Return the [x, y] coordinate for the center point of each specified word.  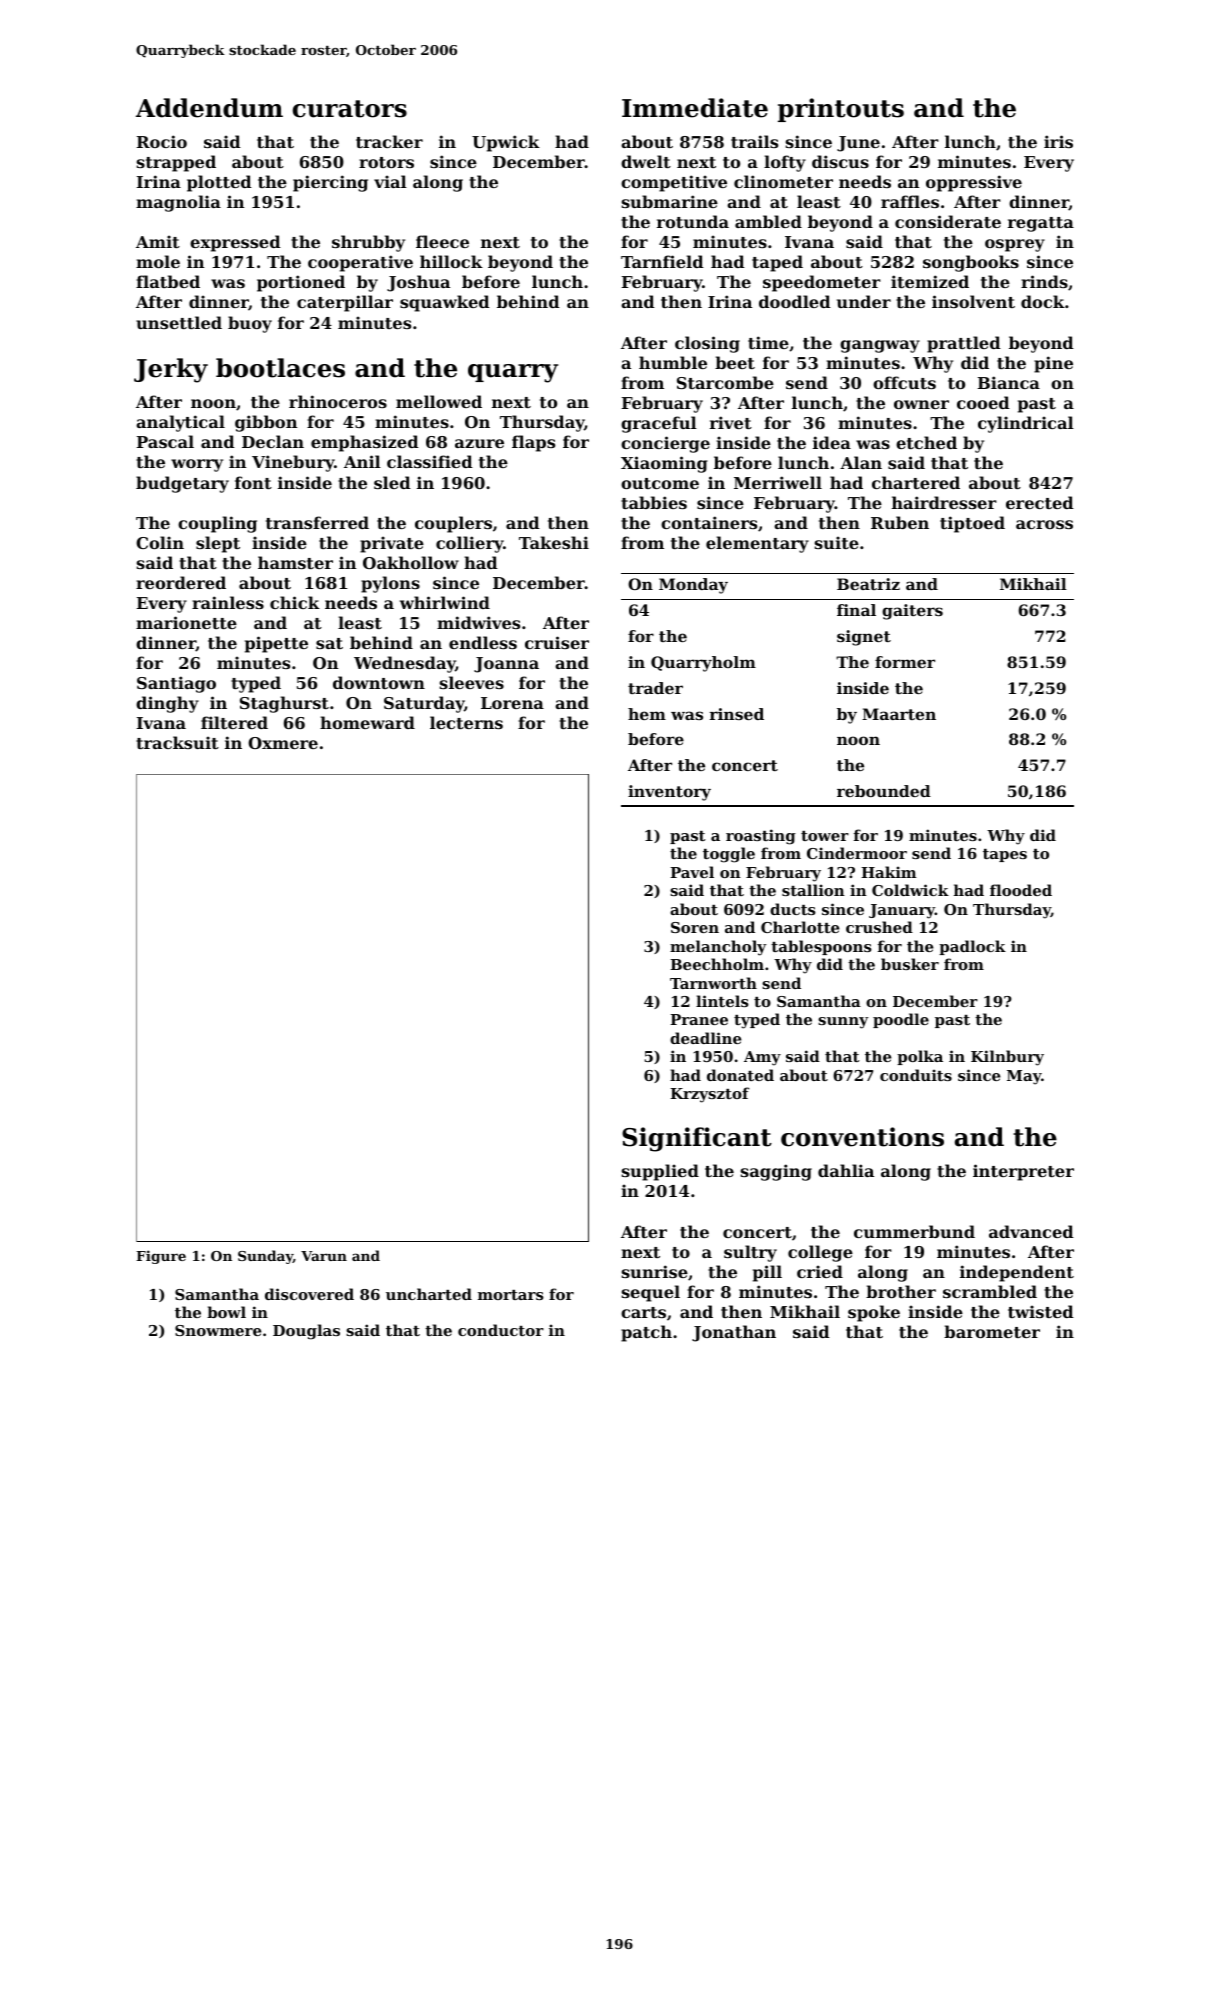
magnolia [178, 203]
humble [673, 362]
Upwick [506, 143]
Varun [324, 1256]
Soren [695, 927]
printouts [841, 110]
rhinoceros [338, 401]
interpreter [1023, 1172]
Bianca [1009, 382]
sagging [776, 1172]
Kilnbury [1007, 1058]
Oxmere [283, 743]
